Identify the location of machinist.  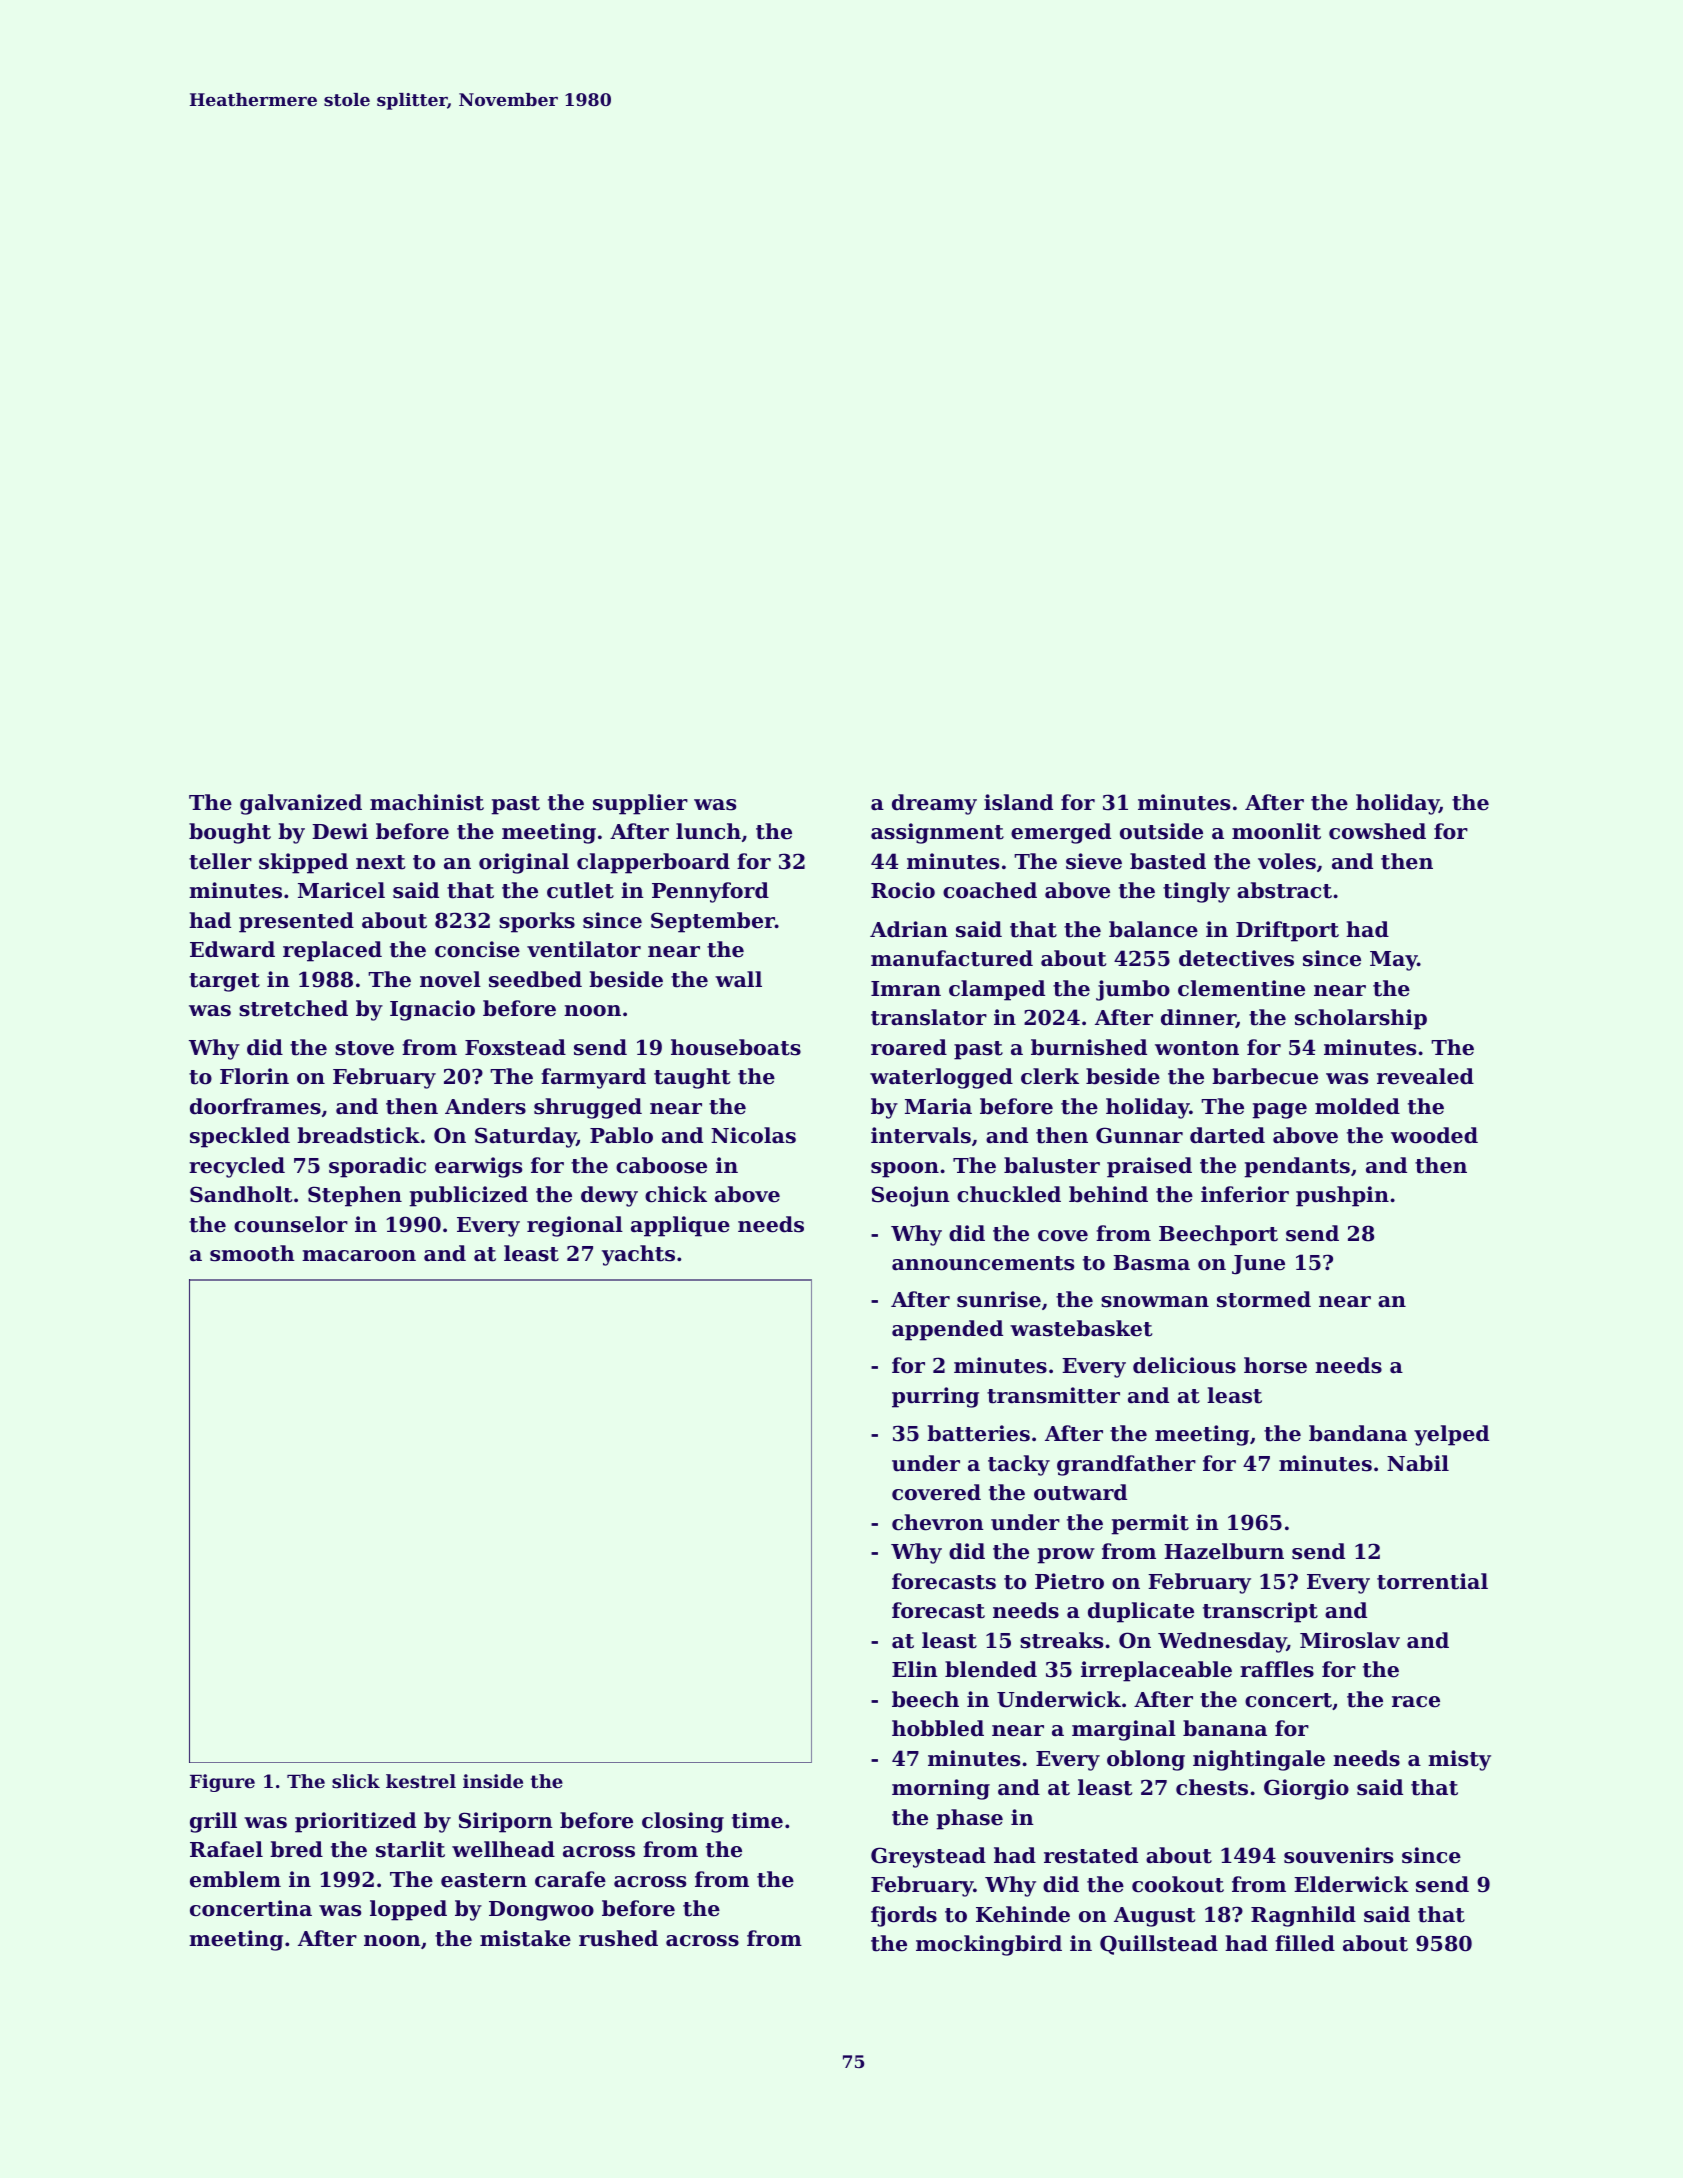
(427, 802).
